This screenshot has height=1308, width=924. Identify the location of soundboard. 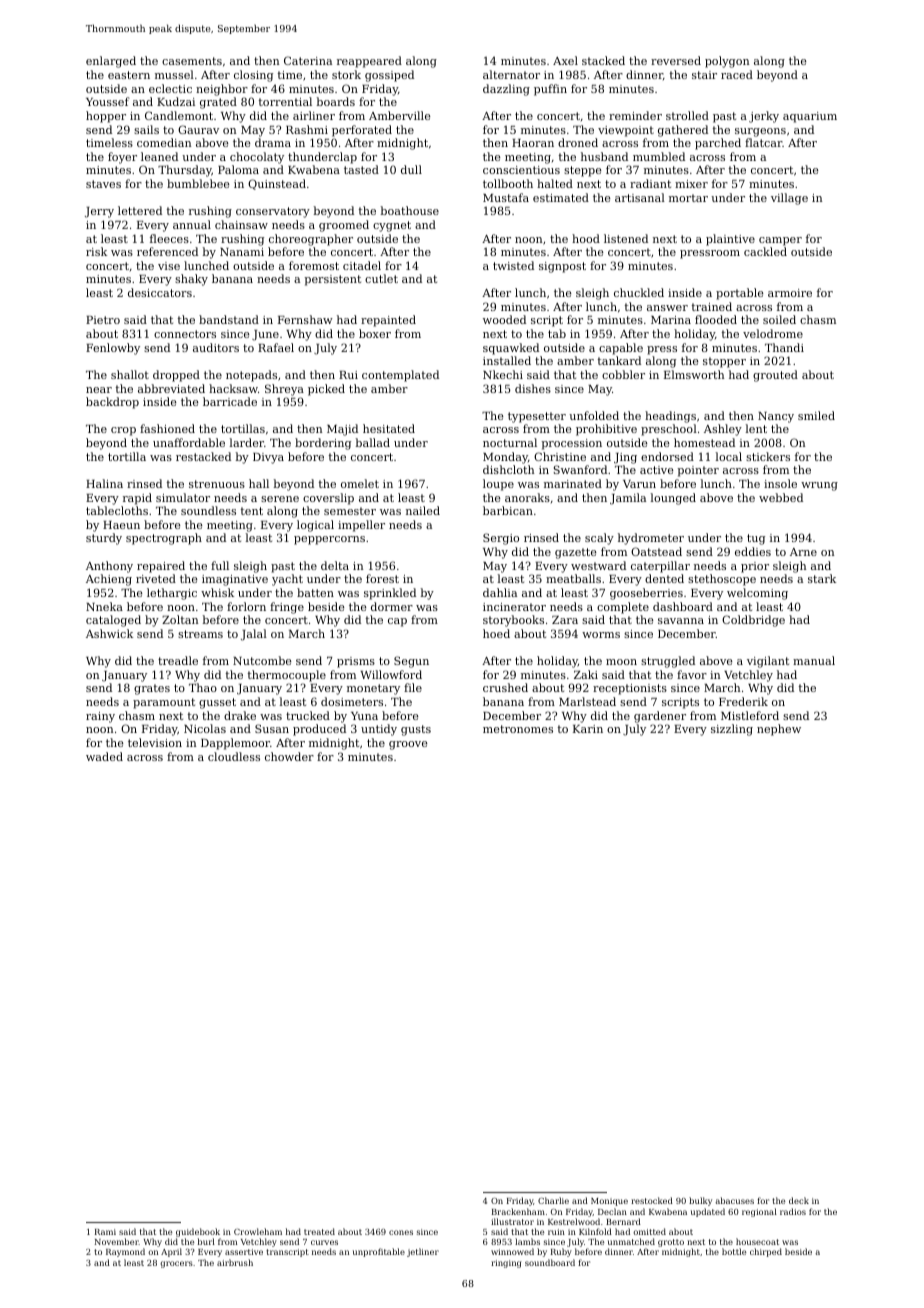
(550, 1262).
